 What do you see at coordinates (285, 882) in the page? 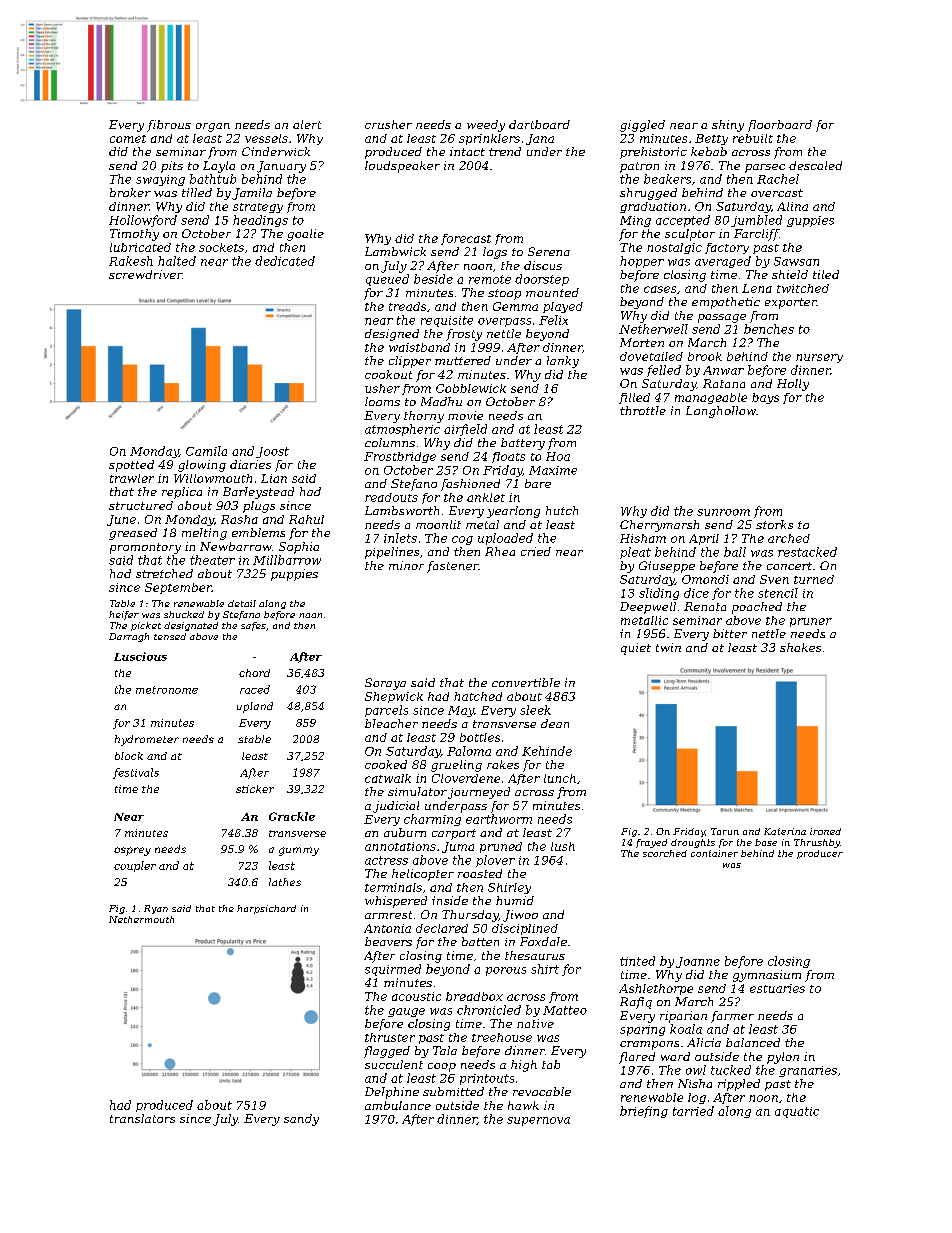
I see `lathes` at bounding box center [285, 882].
